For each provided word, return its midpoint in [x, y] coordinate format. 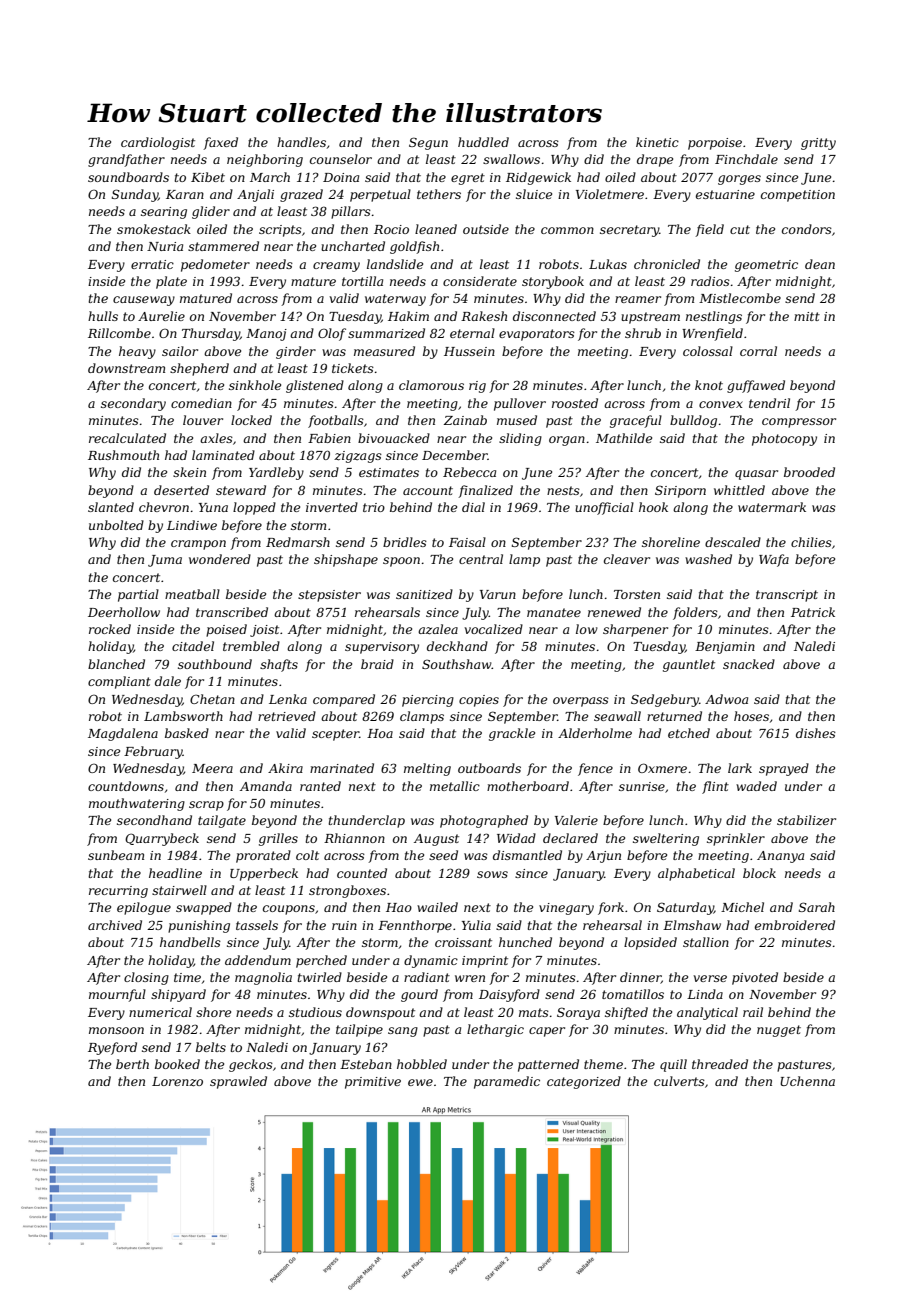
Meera [212, 768]
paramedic [507, 1082]
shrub [643, 333]
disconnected [554, 316]
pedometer [215, 265]
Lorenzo [177, 1082]
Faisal [467, 542]
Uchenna [807, 1081]
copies [479, 701]
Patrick [813, 612]
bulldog [693, 421]
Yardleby [276, 473]
